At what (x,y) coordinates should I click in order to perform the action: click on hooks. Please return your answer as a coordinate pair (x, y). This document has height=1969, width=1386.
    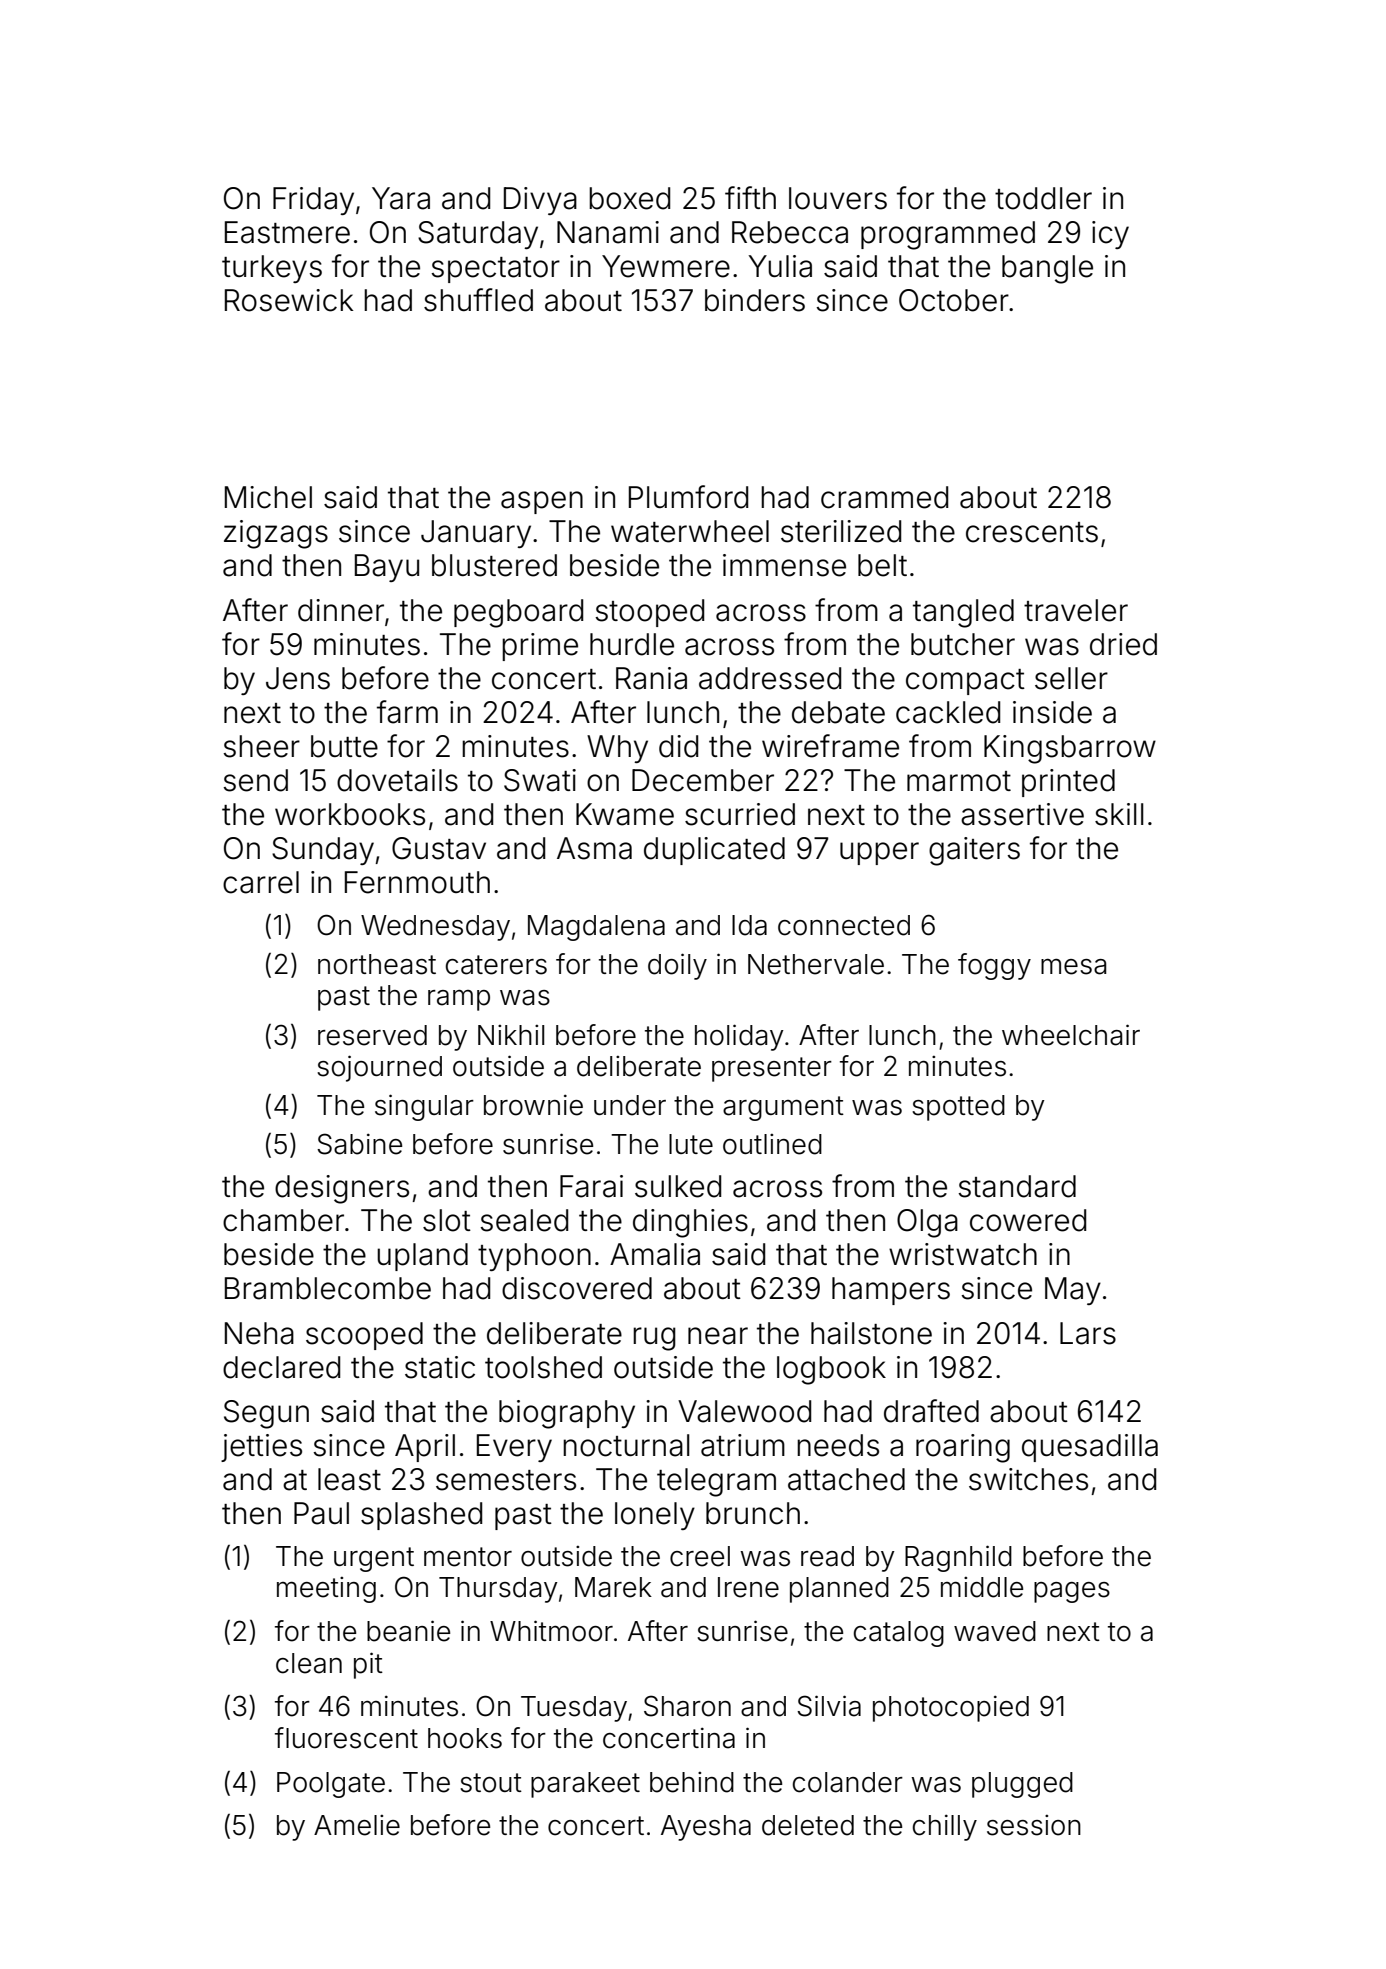
    Looking at the image, I should click on (465, 1738).
